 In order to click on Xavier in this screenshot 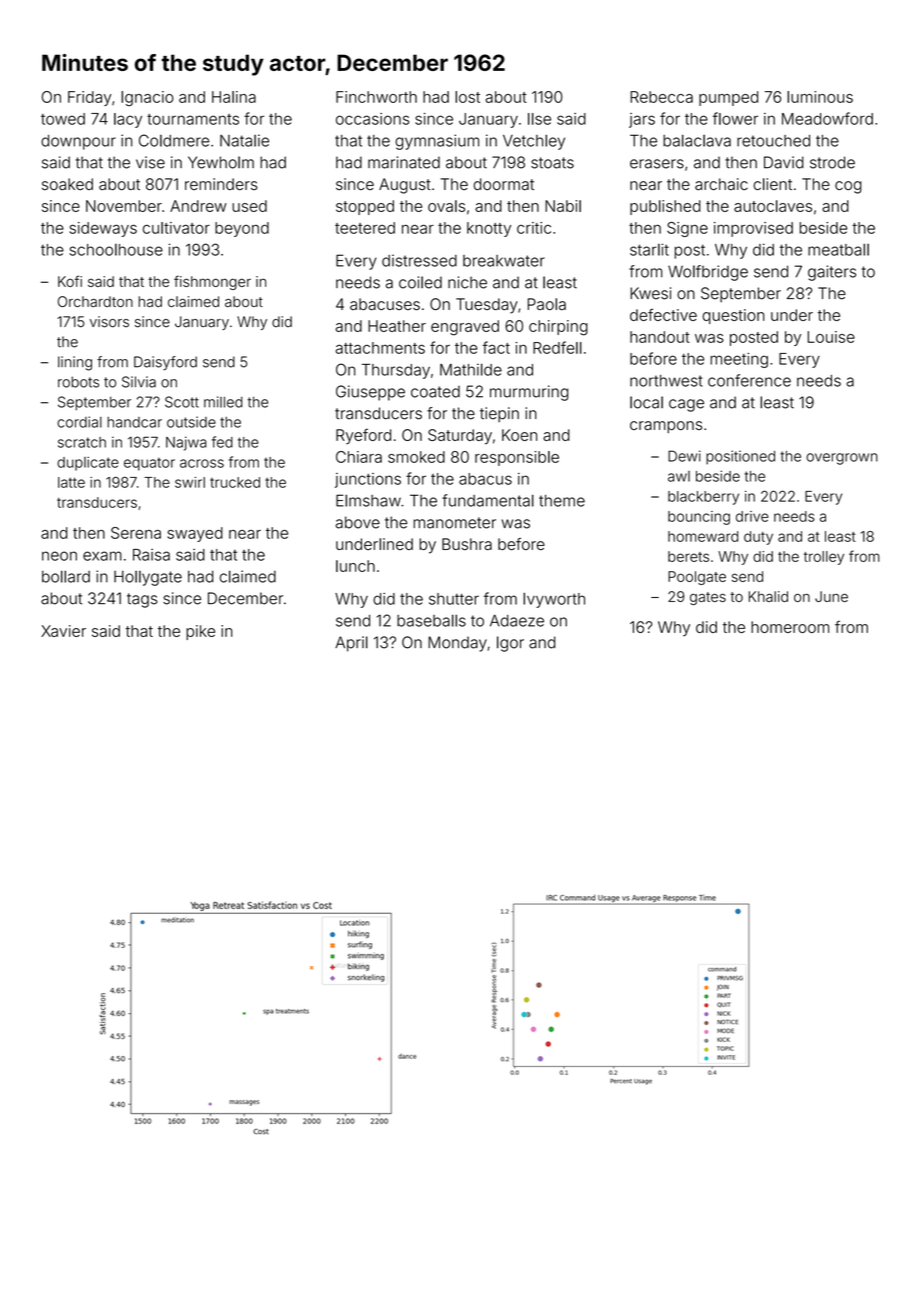, I will do `click(63, 631)`.
